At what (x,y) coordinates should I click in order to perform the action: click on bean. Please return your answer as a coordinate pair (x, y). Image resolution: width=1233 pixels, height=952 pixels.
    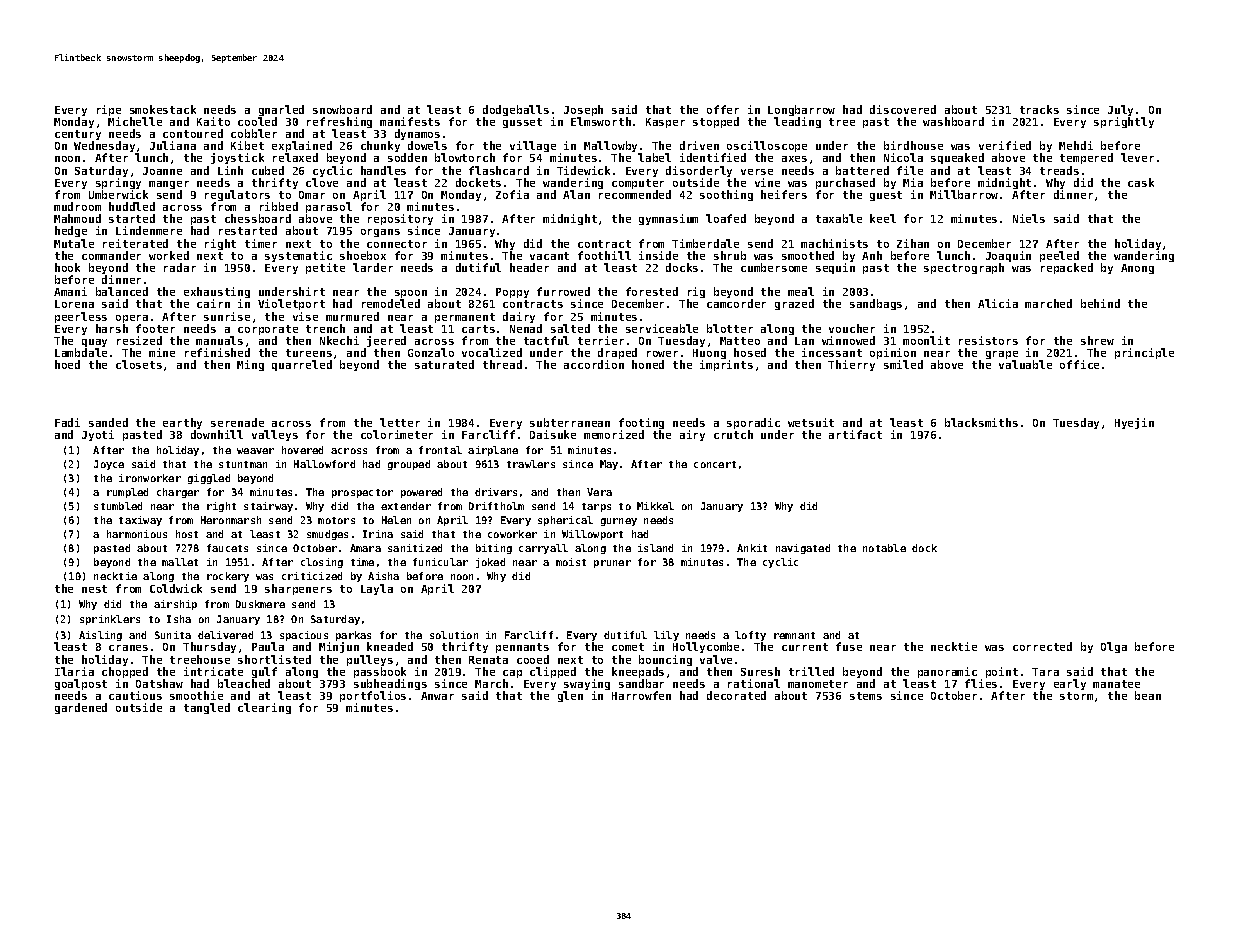
    Looking at the image, I should click on (1148, 695).
